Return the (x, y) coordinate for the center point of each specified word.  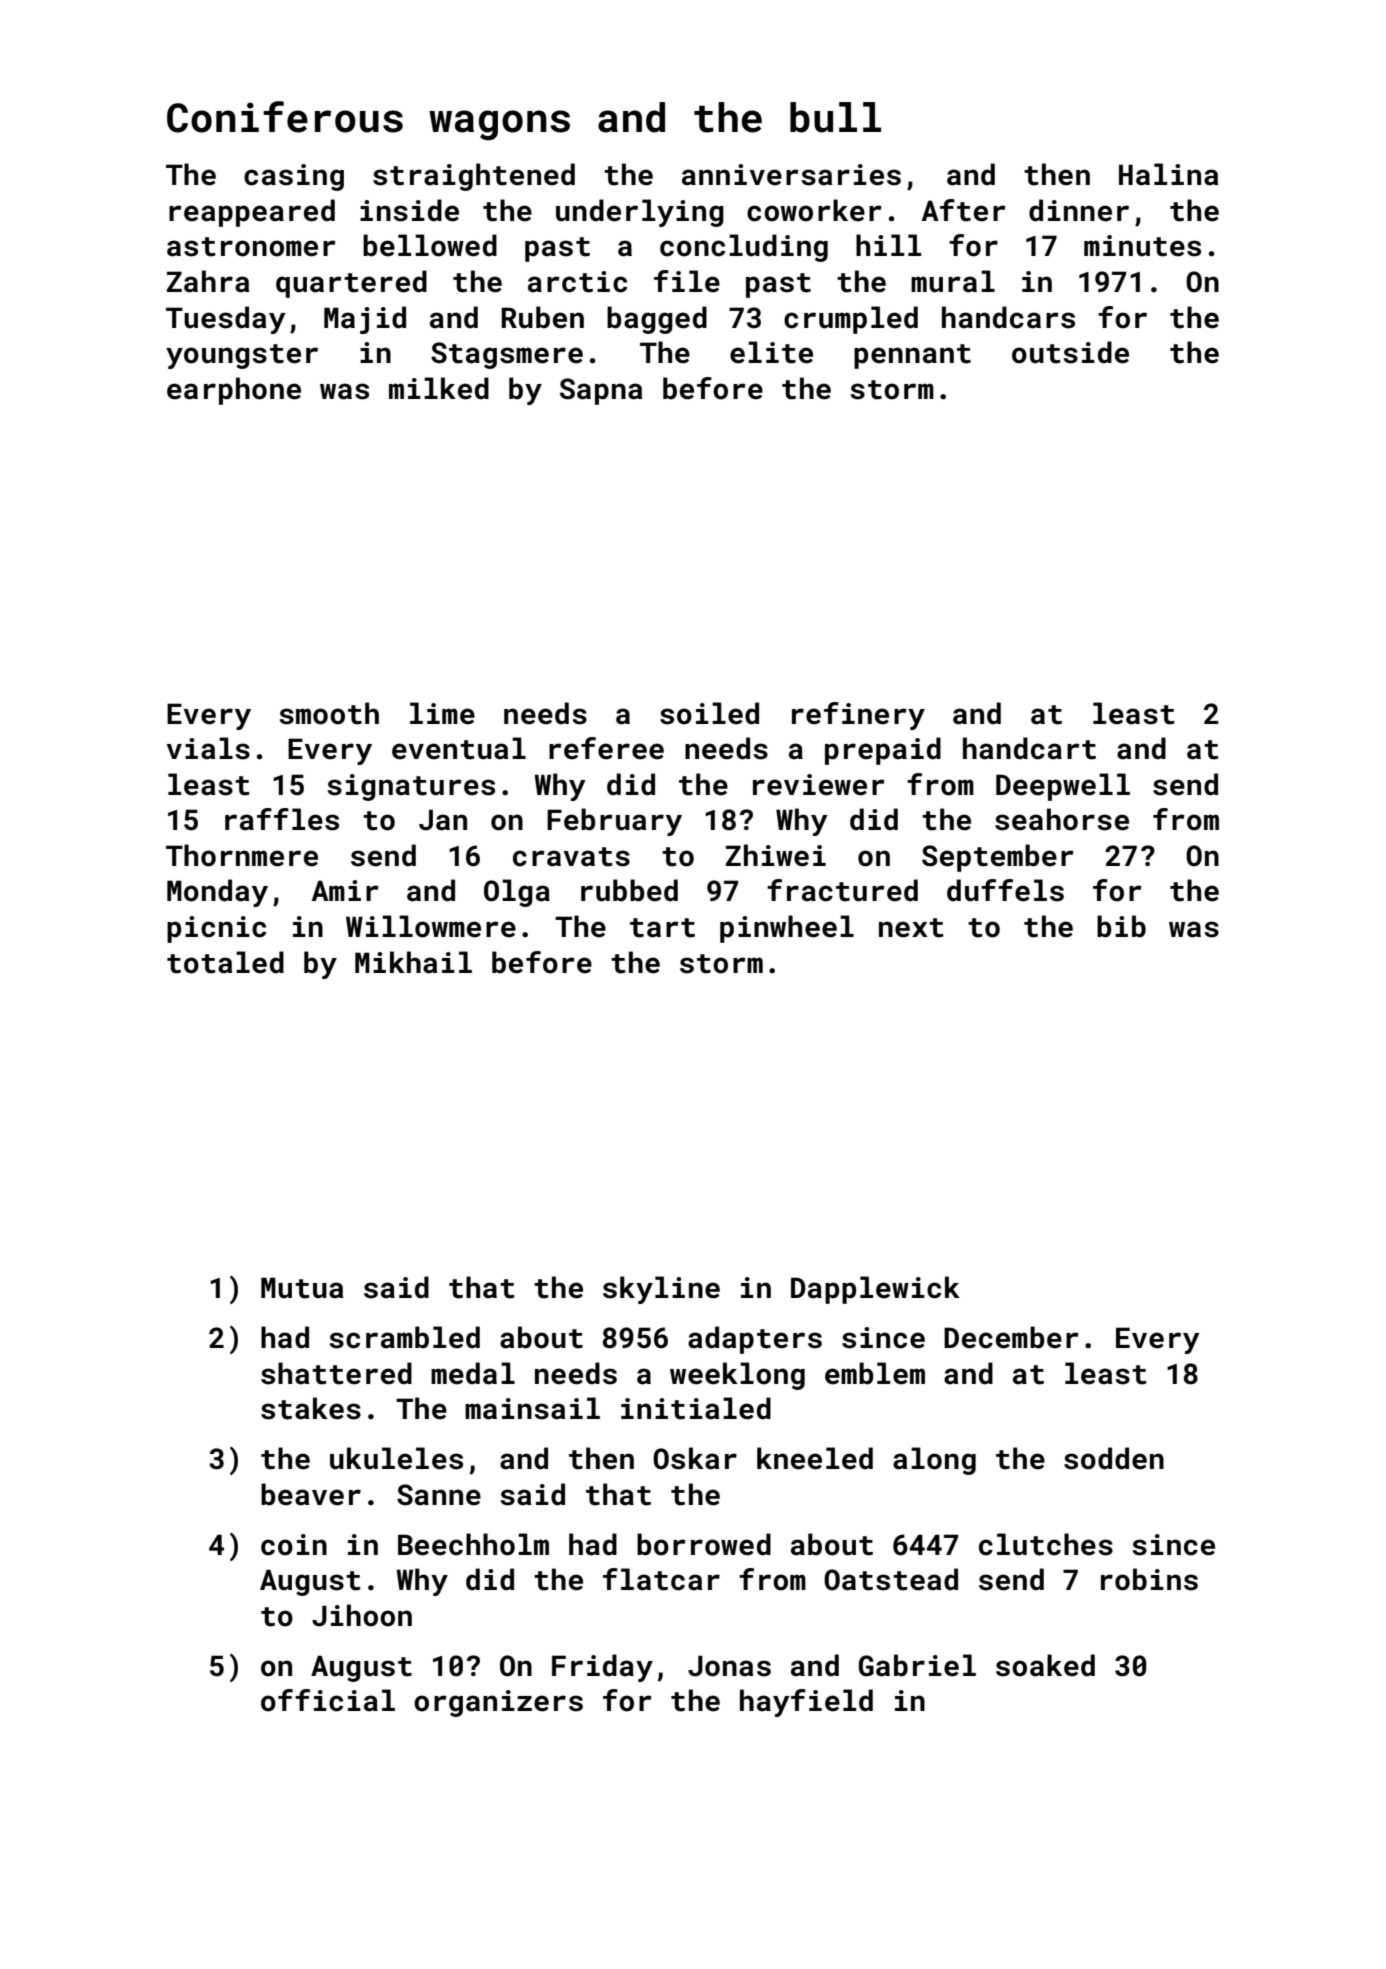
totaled (225, 962)
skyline (661, 1290)
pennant (912, 356)
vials (208, 748)
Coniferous (285, 117)
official (328, 1700)
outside (1070, 352)
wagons (499, 125)
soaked (1045, 1665)
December (1011, 1337)
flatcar (661, 1579)
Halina (1169, 174)
